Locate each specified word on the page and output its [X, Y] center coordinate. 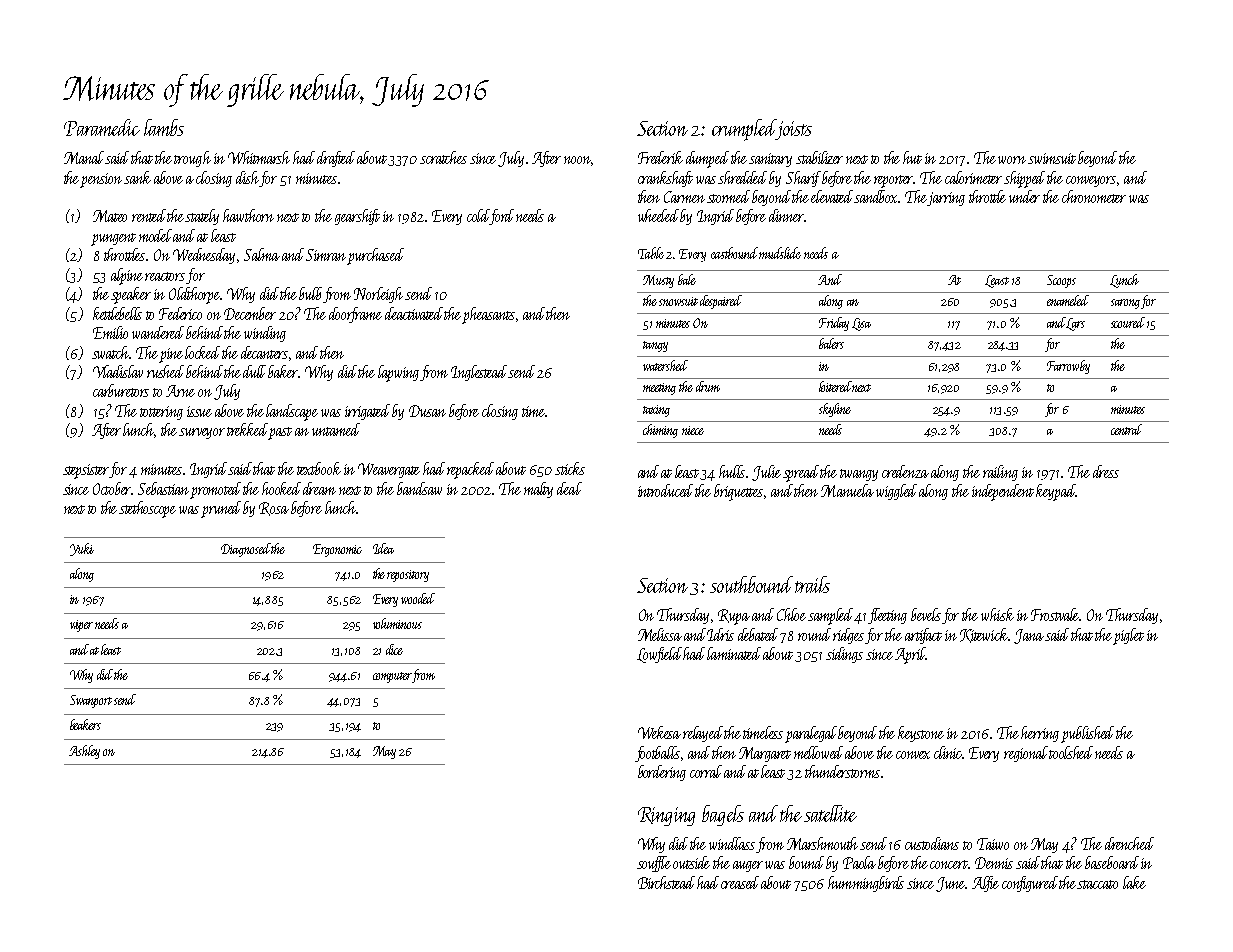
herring [1040, 734]
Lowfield [660, 655]
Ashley [84, 752]
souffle [654, 864]
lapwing [398, 373]
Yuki [82, 549]
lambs [164, 127]
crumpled [744, 130]
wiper [81, 626]
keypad [1056, 492]
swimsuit [1052, 158]
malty [538, 490]
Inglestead [480, 373]
